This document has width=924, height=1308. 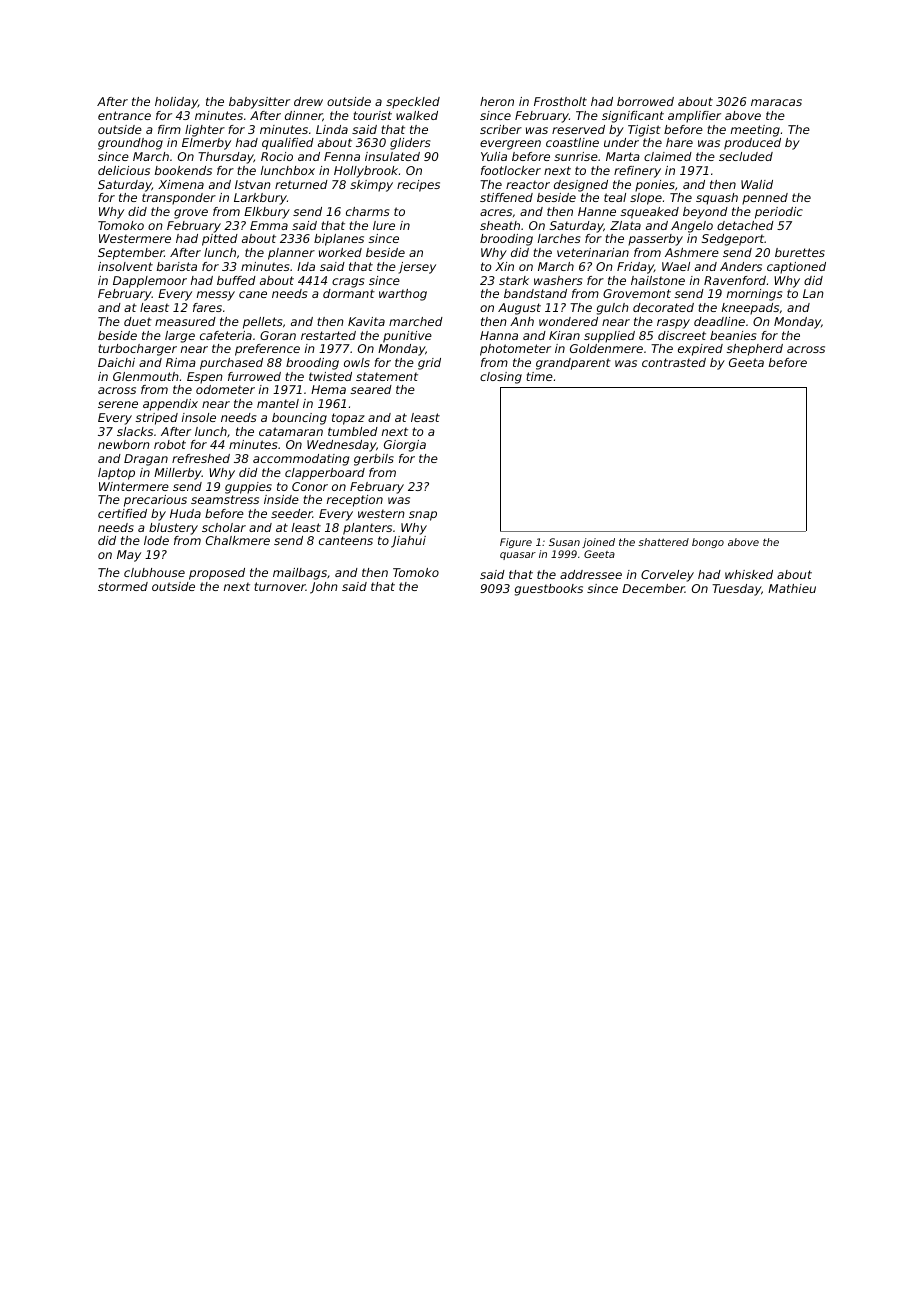 I want to click on deadline, so click(x=719, y=321).
